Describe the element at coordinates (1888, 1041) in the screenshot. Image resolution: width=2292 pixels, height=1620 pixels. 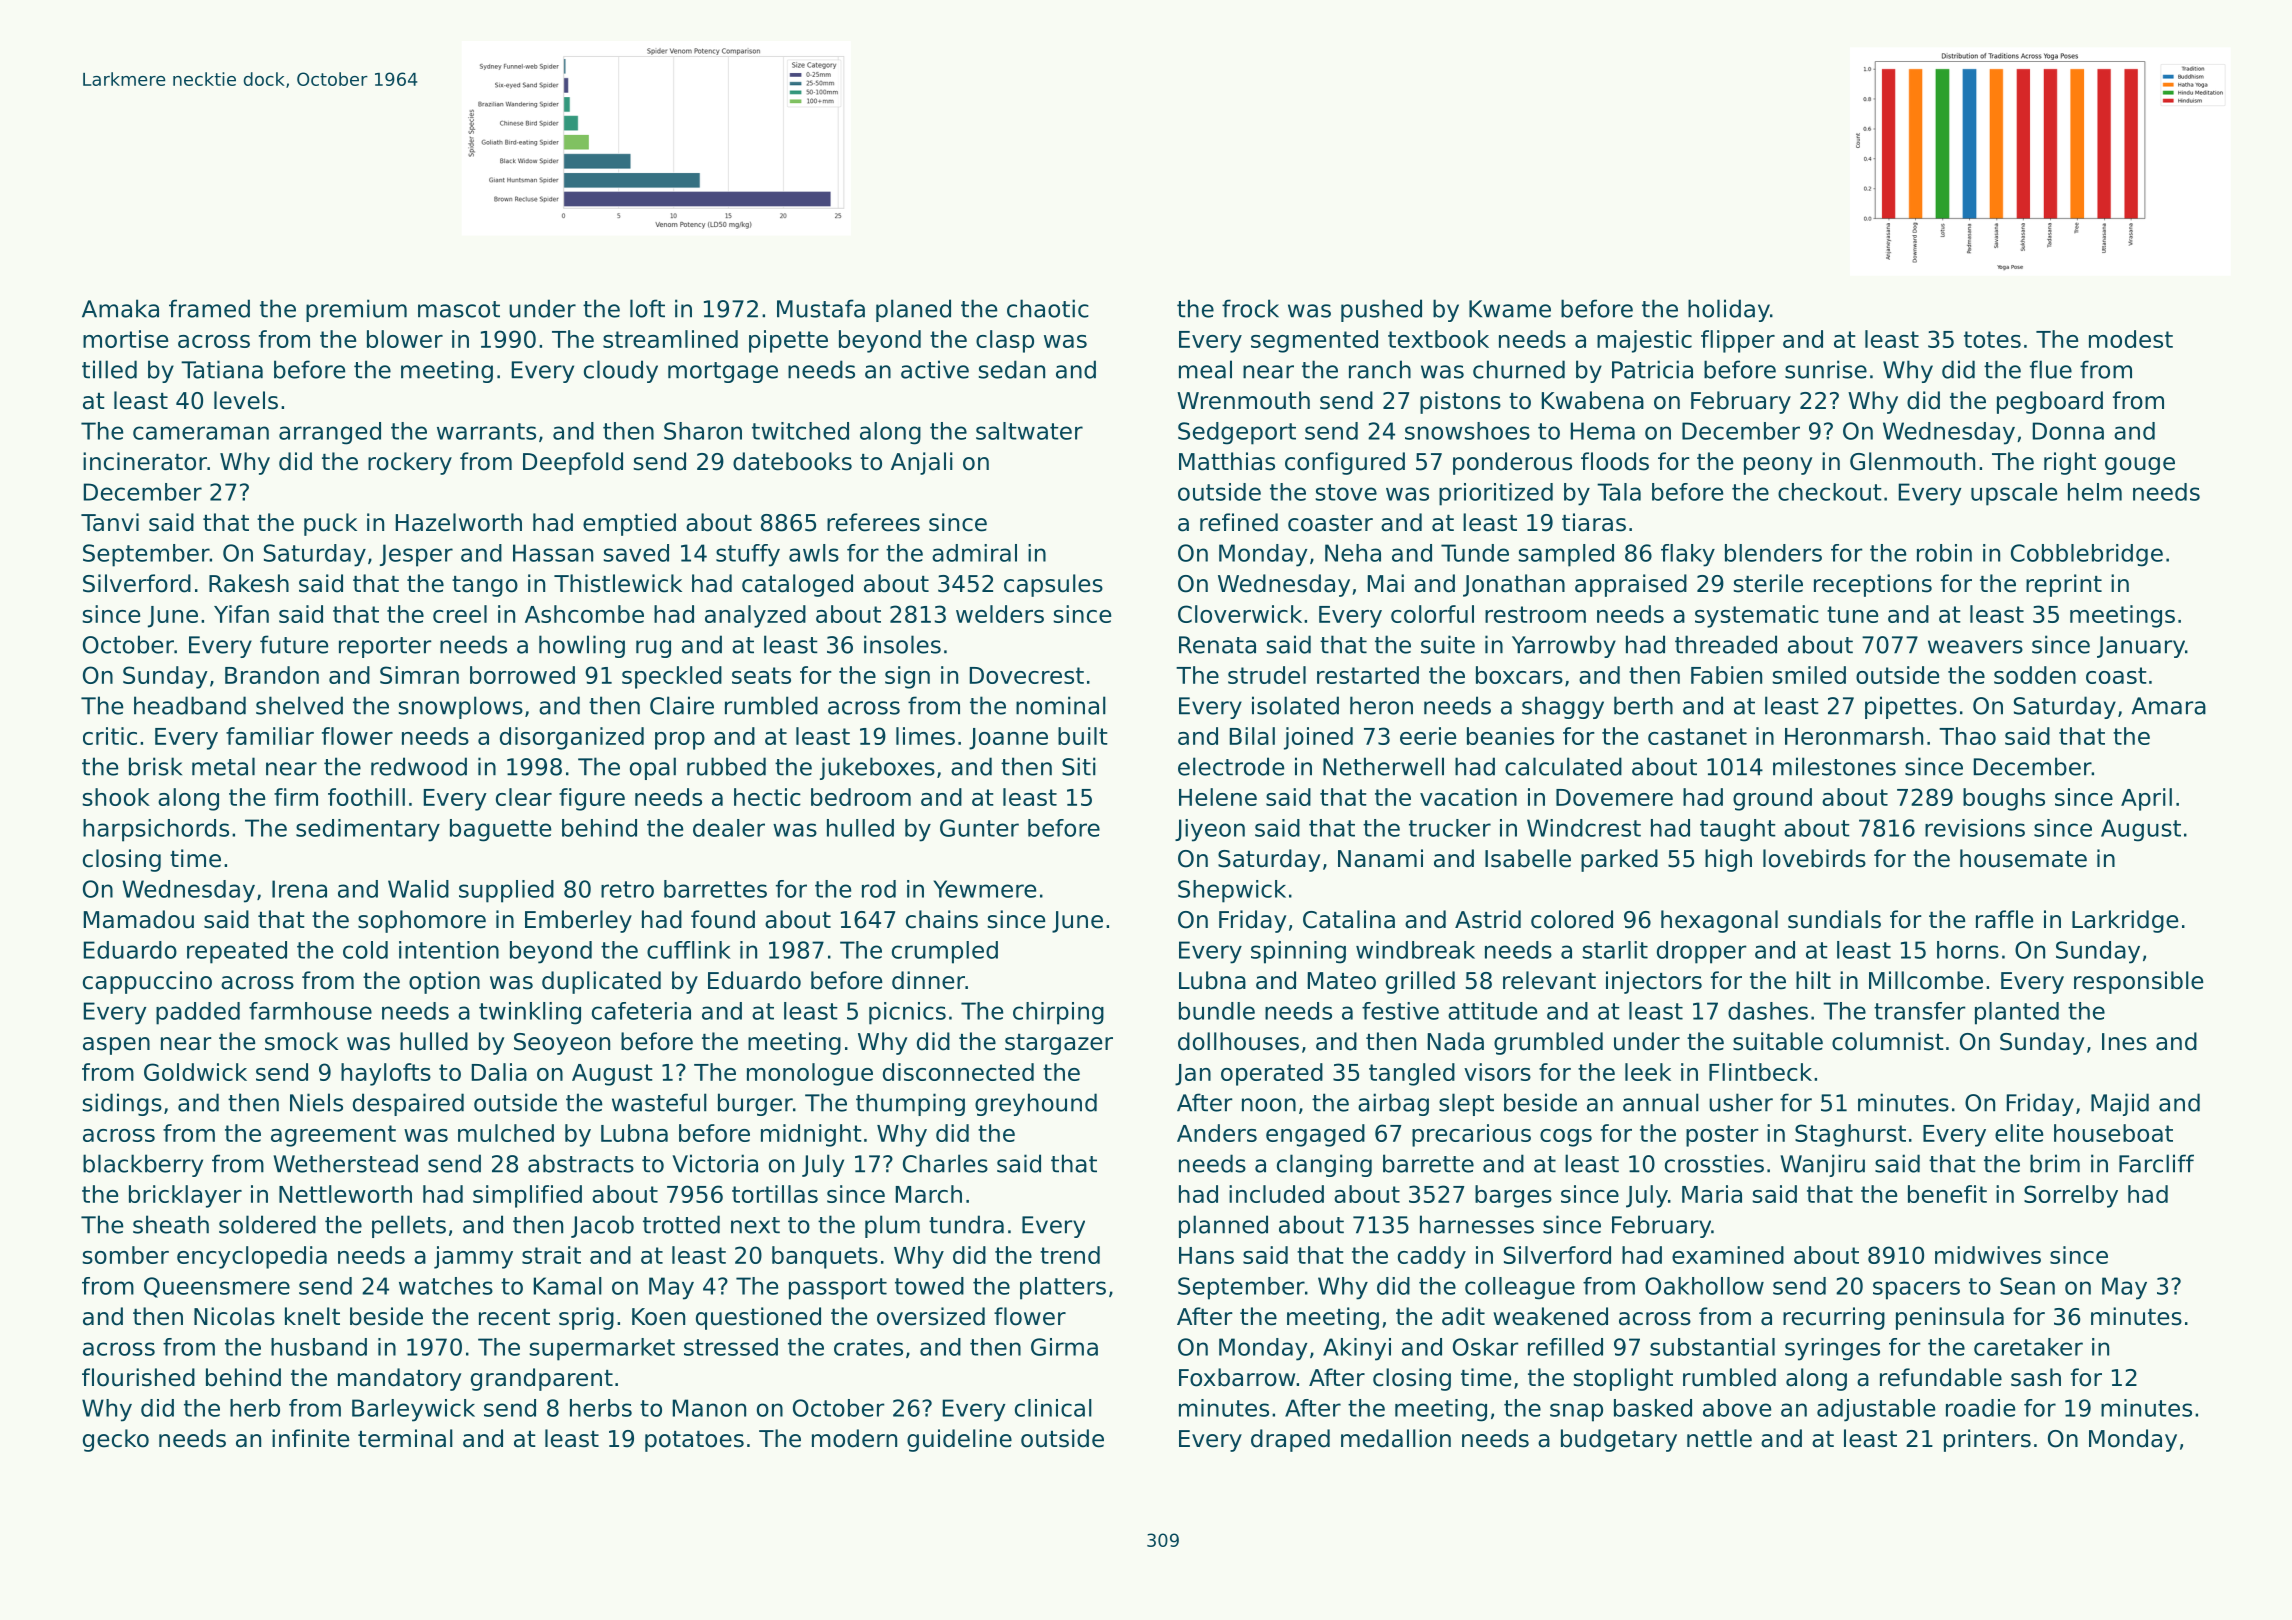
I see `columnist` at that location.
